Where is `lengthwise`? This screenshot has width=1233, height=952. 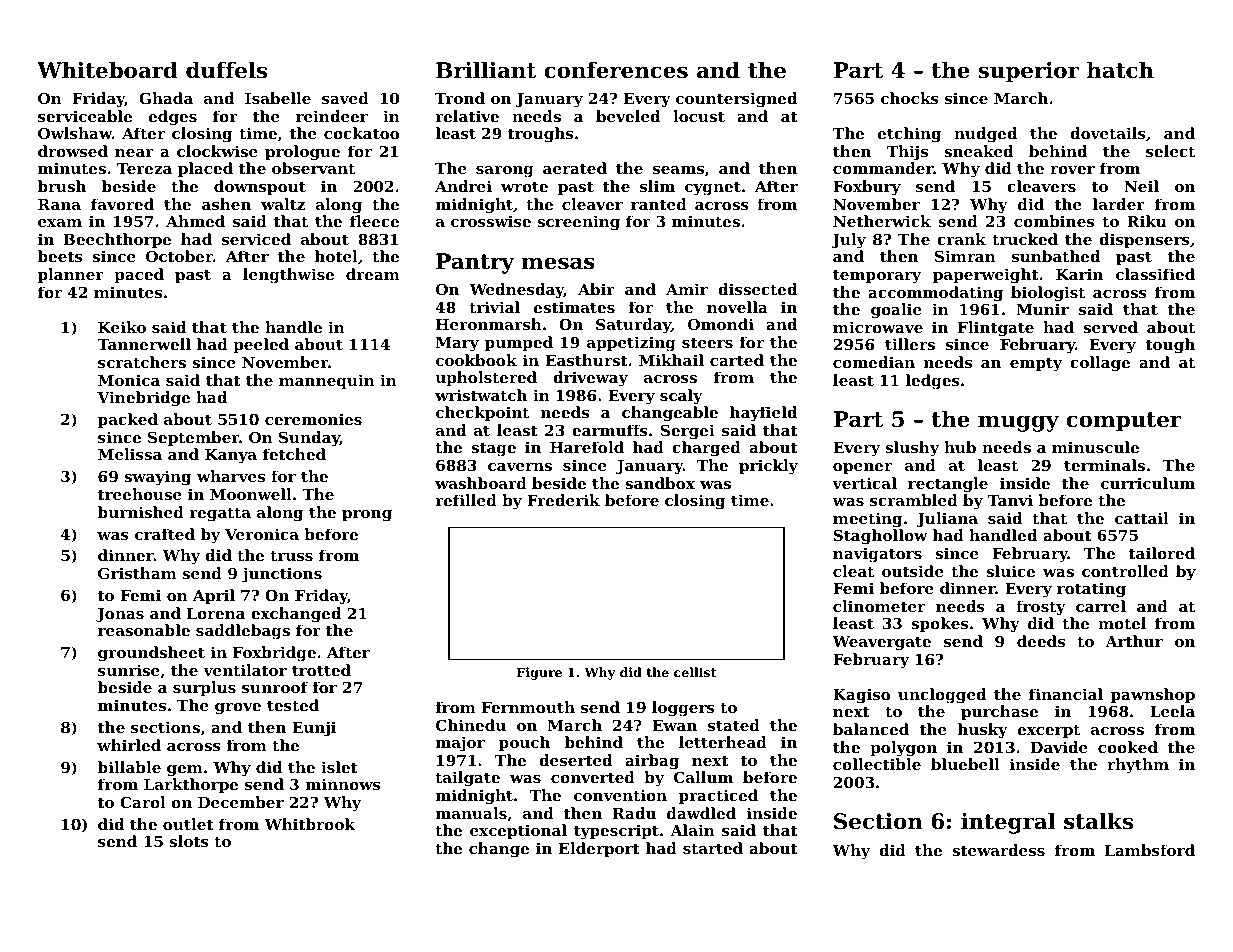
lengthwise is located at coordinates (288, 276).
